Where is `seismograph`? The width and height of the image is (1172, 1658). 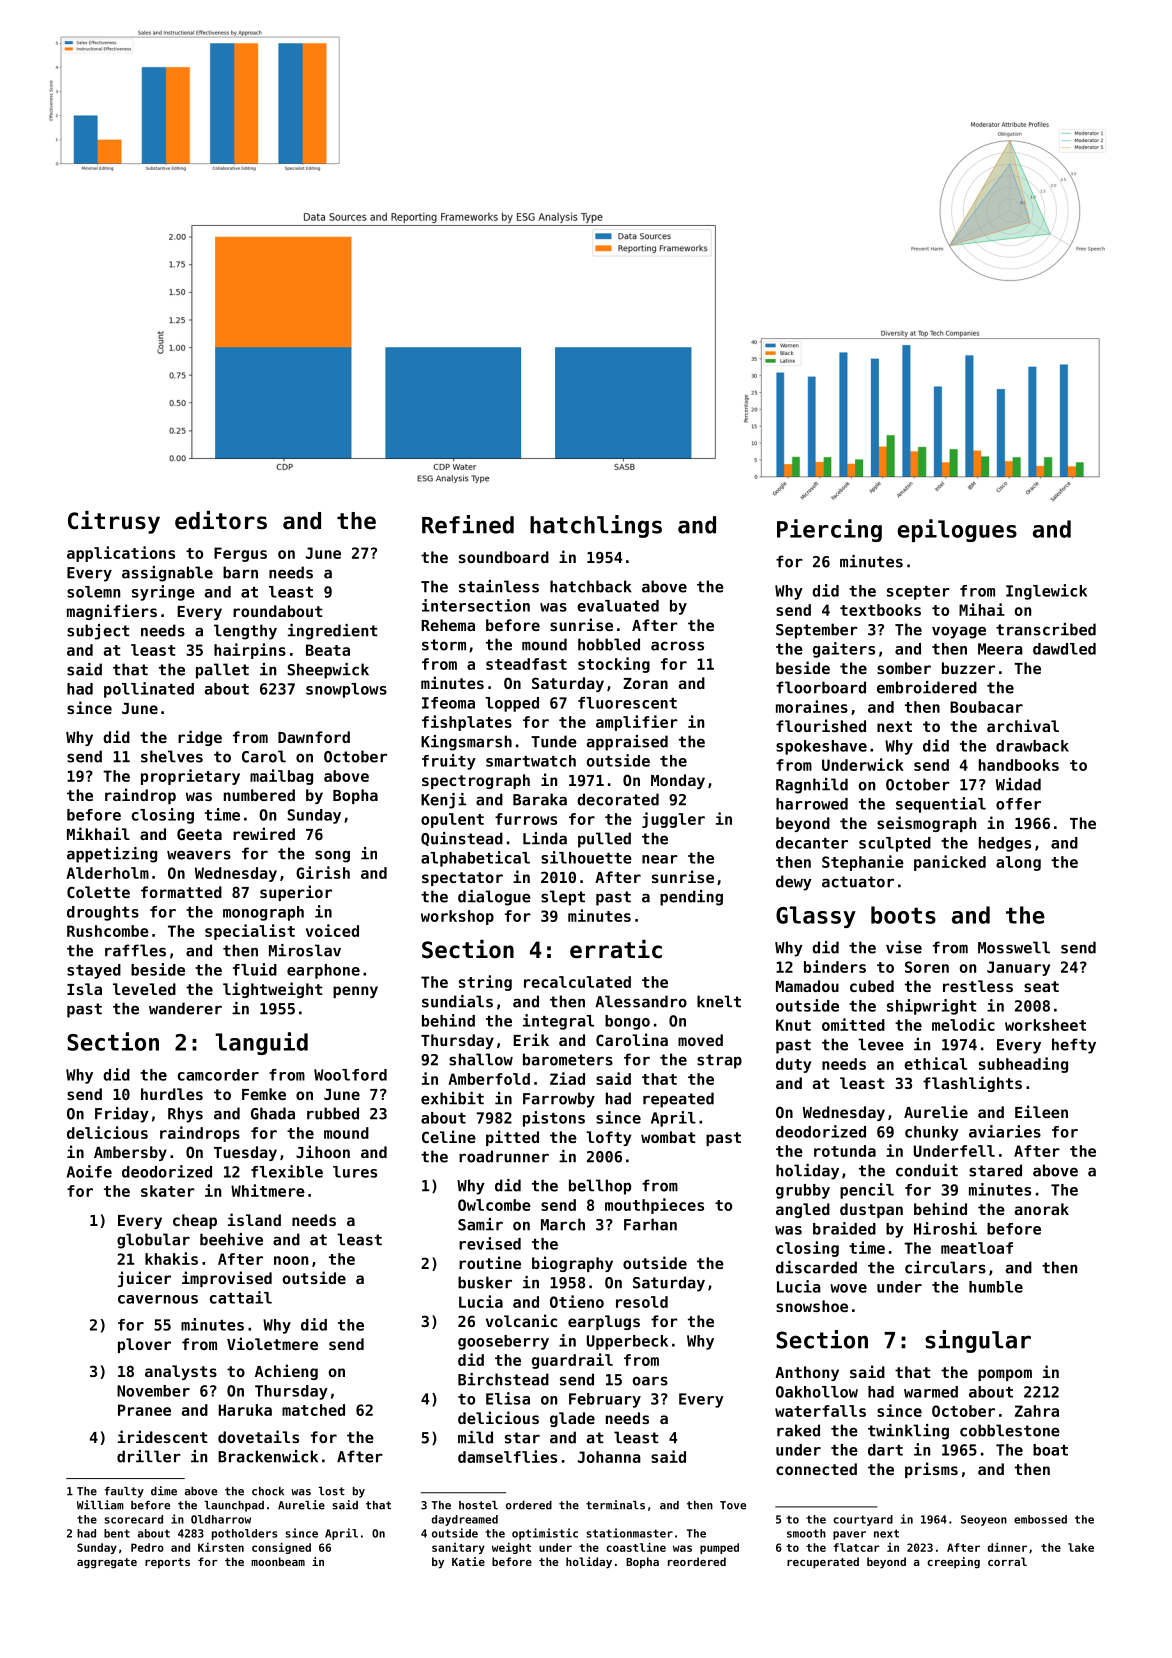
seismograph is located at coordinates (926, 824).
